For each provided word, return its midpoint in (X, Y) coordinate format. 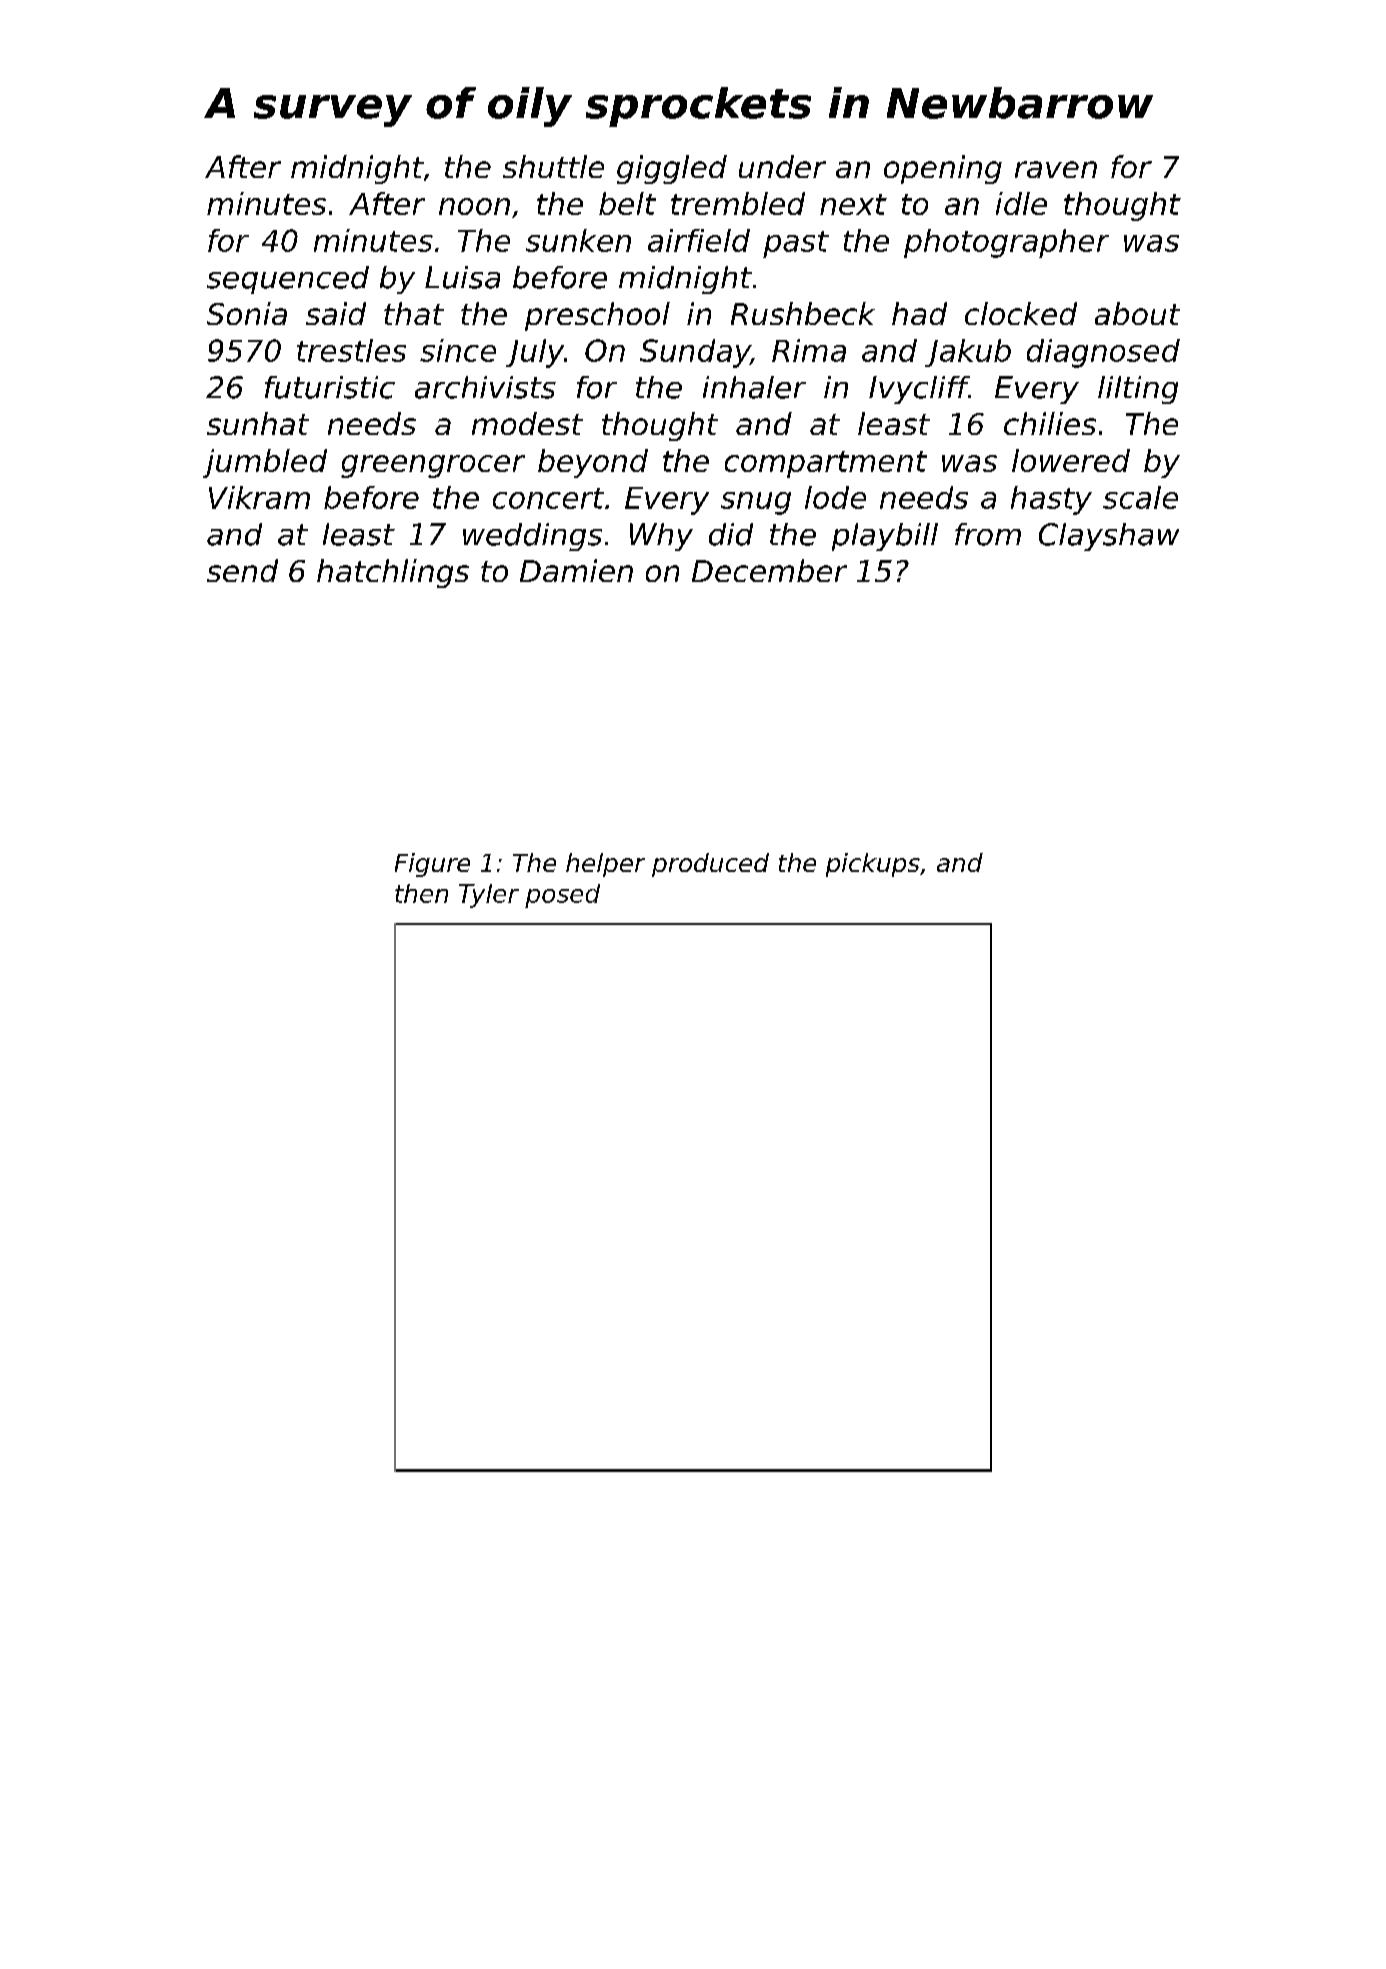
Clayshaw (1109, 537)
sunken (578, 240)
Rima (809, 350)
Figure (432, 865)
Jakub (968, 353)
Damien (576, 570)
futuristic (330, 387)
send (242, 570)
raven (1056, 169)
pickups (873, 865)
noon (474, 206)
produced (710, 865)
